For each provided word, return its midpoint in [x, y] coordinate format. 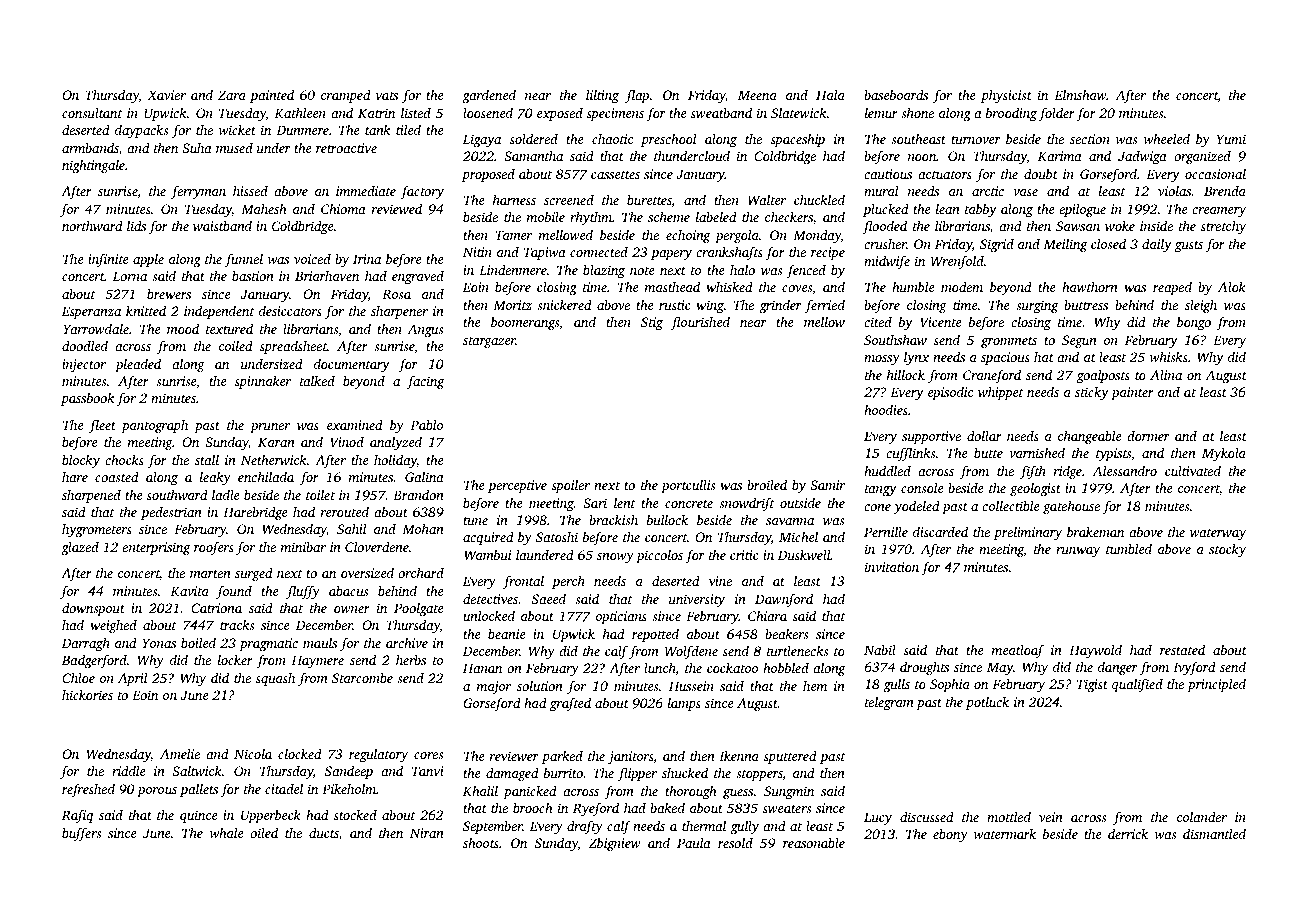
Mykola [1224, 454]
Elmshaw [1080, 94]
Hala [830, 95]
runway [1078, 552]
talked [317, 380]
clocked [300, 754]
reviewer [514, 756]
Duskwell [804, 555]
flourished [700, 323]
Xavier [166, 95]
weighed [113, 626]
